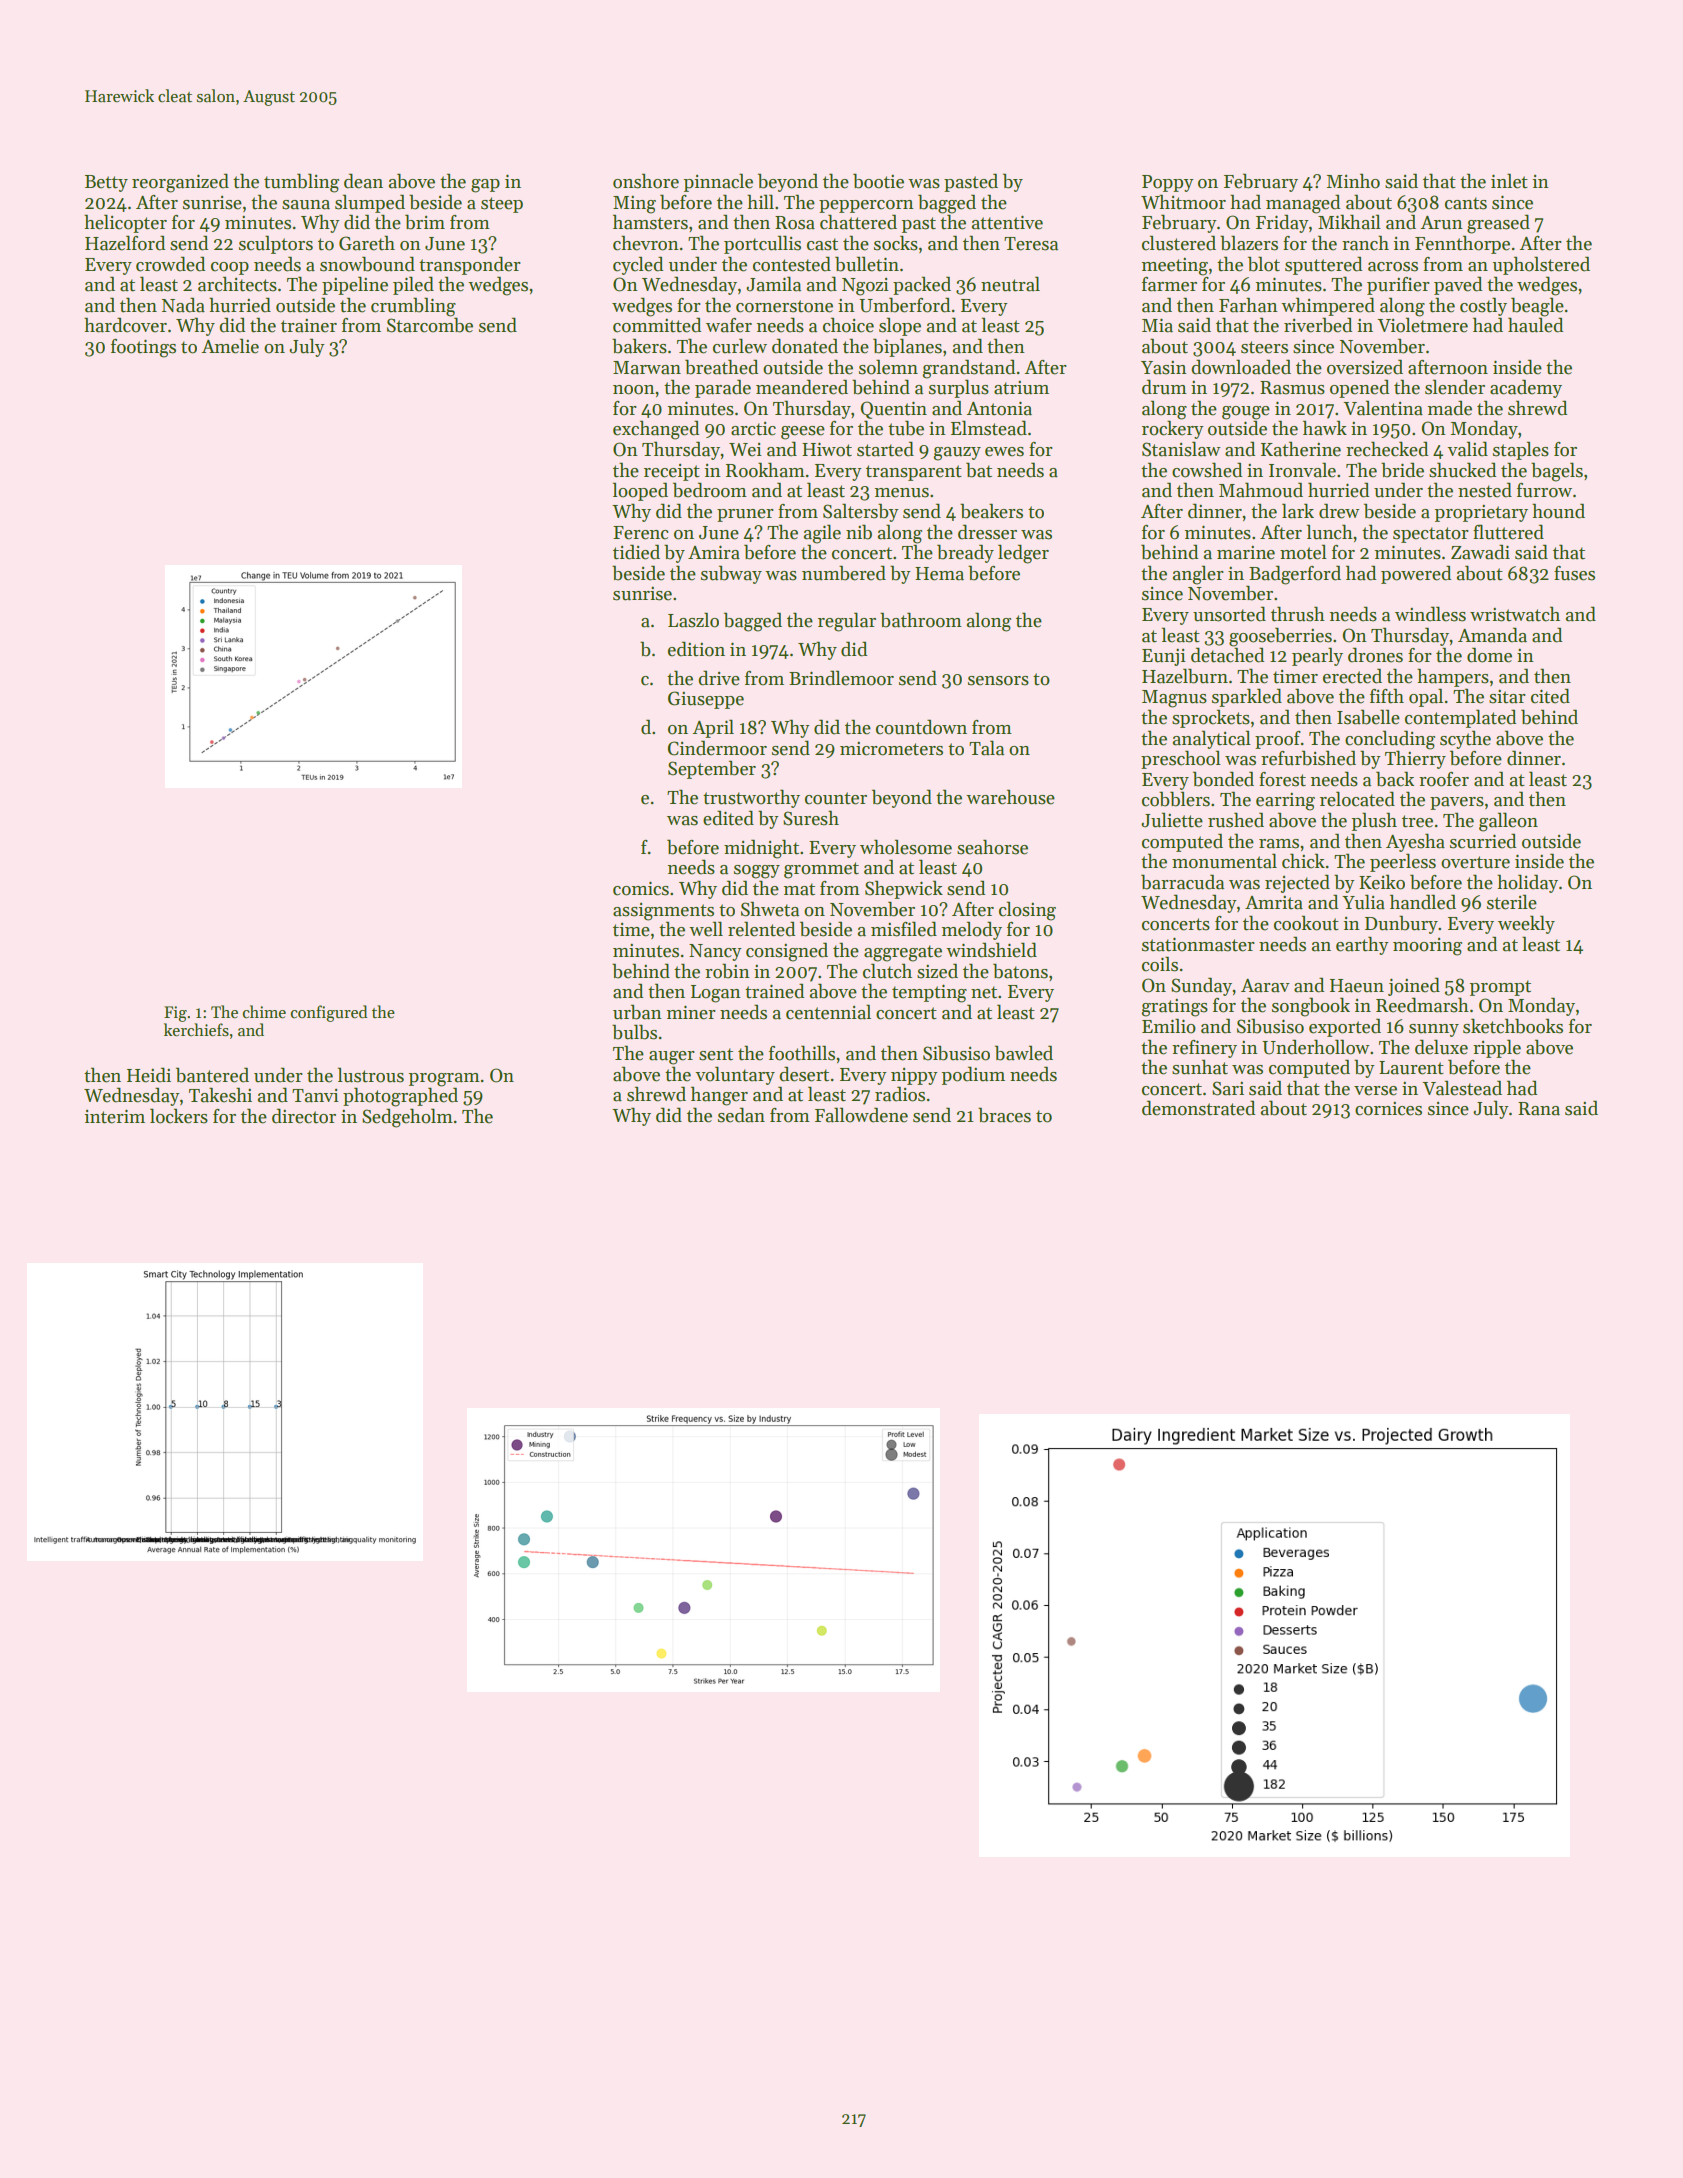 This screenshot has height=2178, width=1683. I want to click on Quentin, so click(893, 410).
